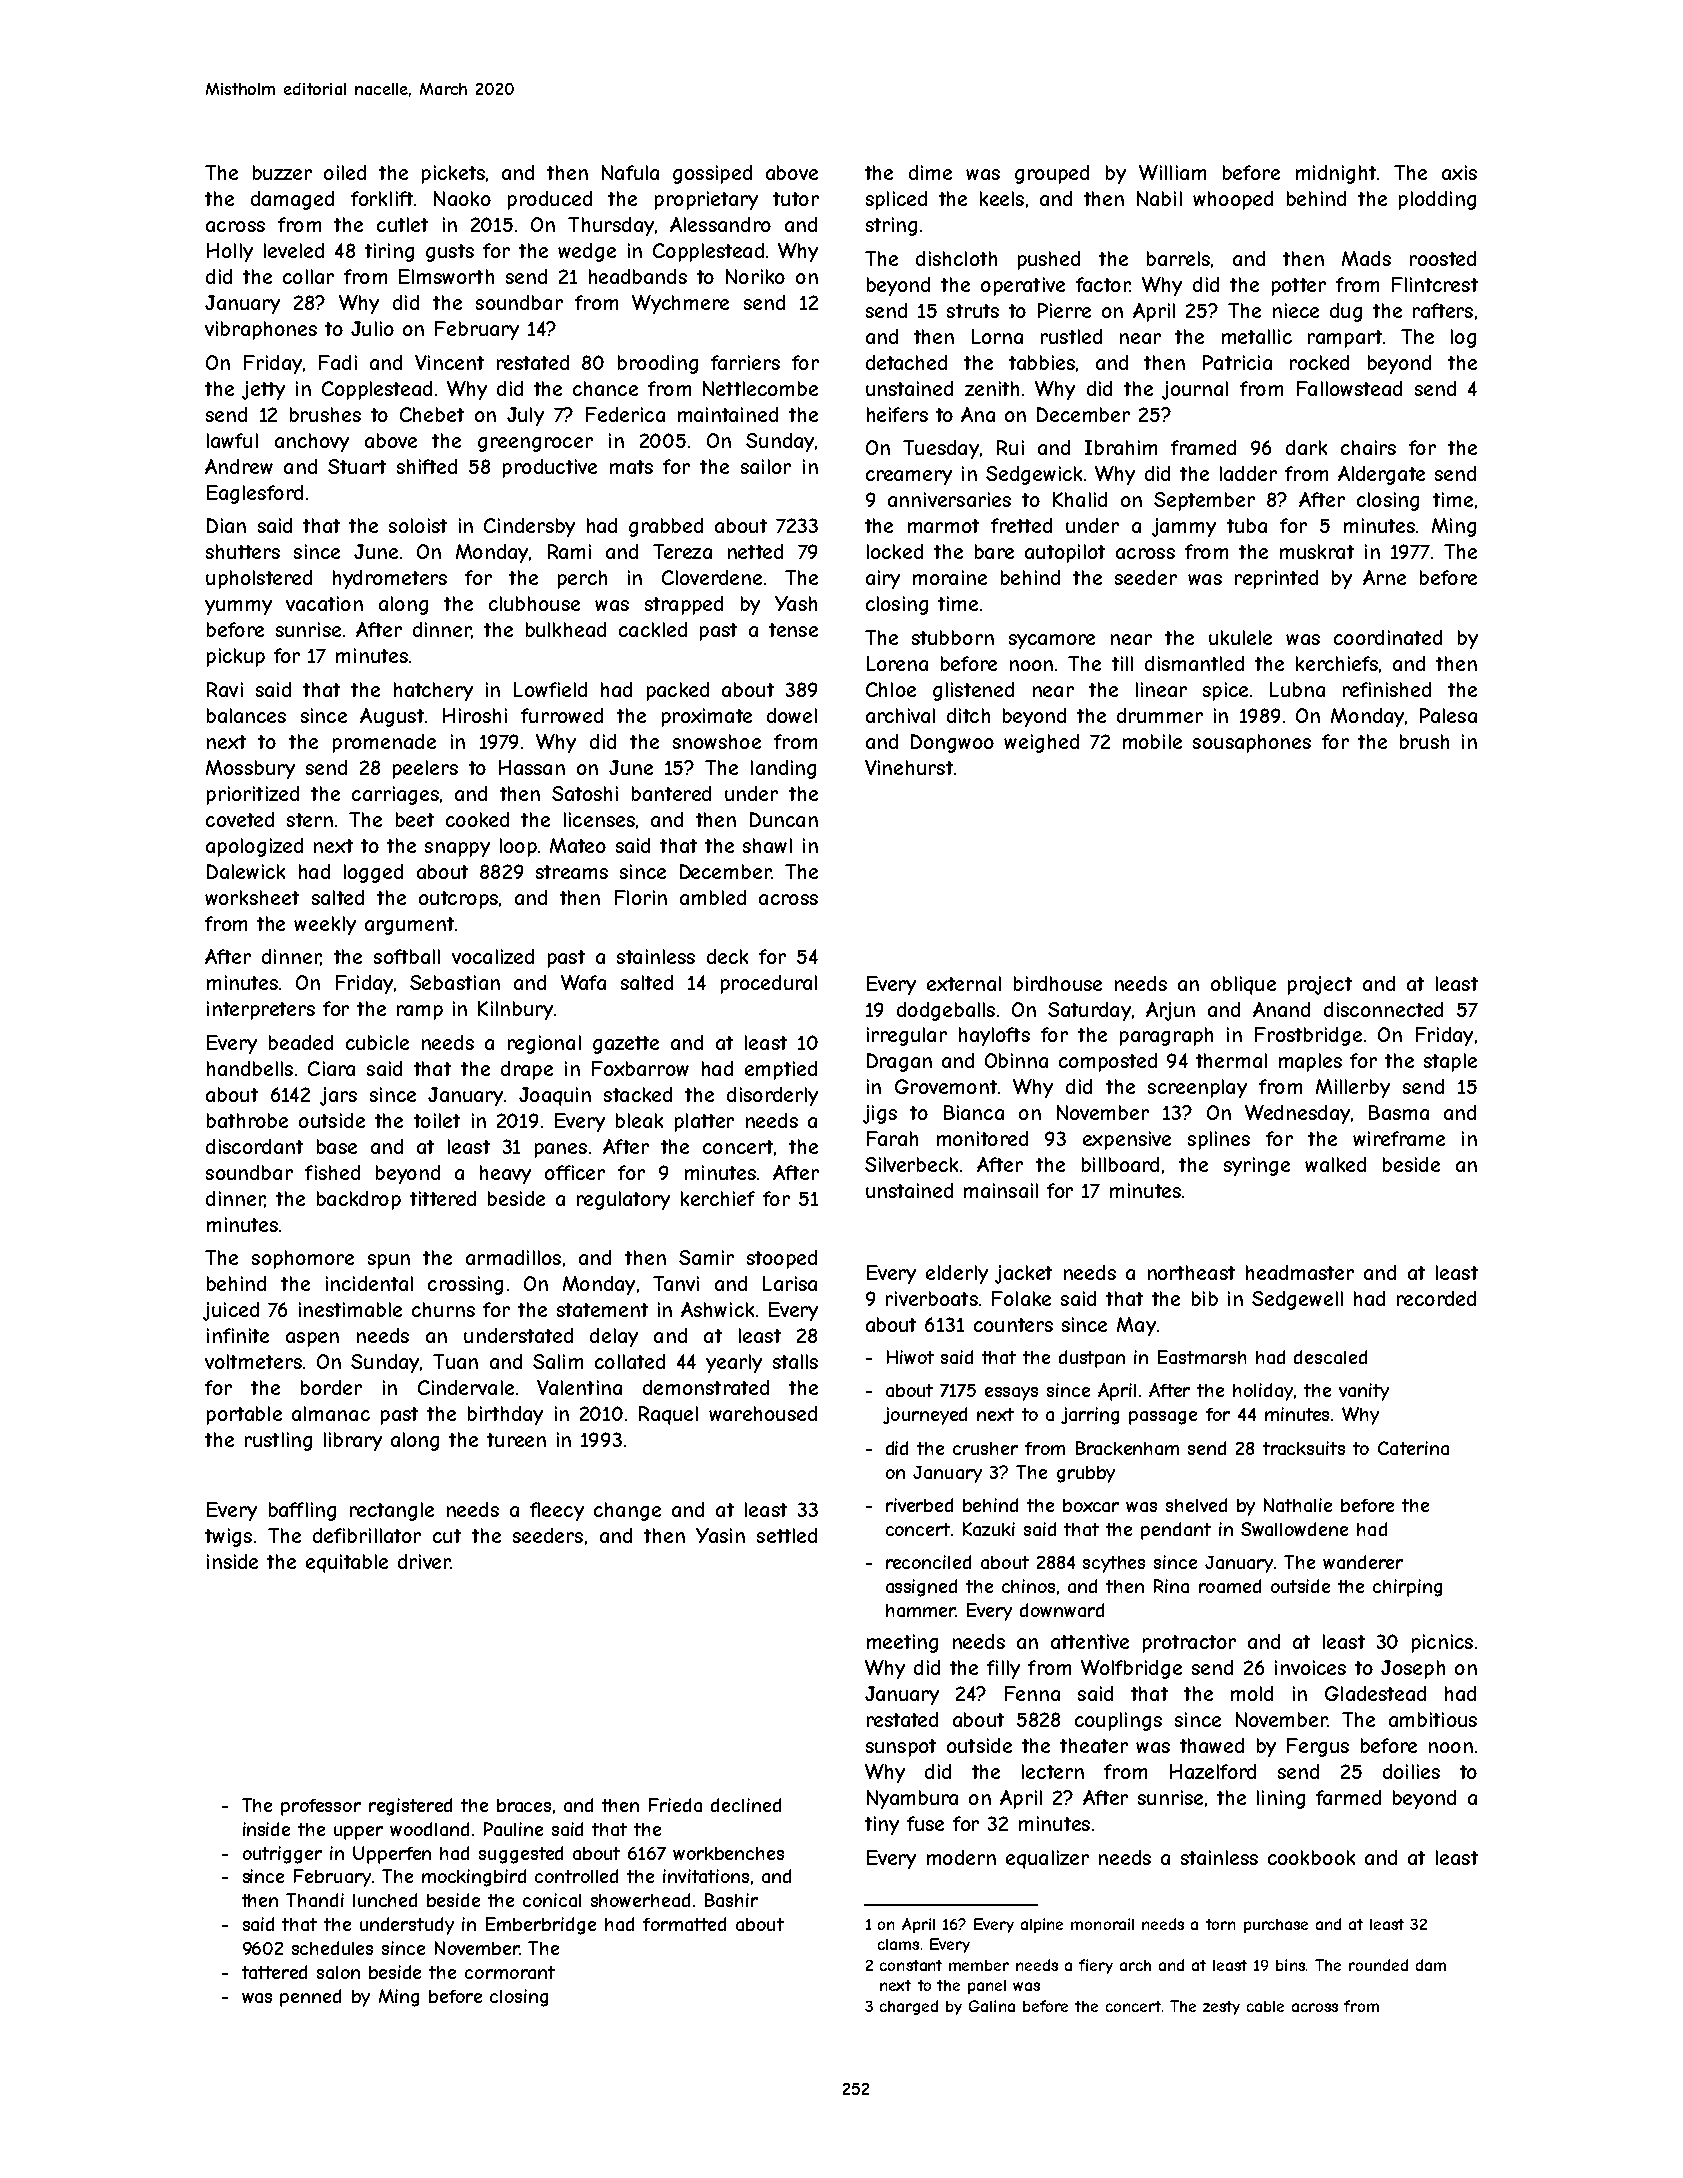 The height and width of the screenshot is (2178, 1683). Describe the element at coordinates (510, 1972) in the screenshot. I see `cormorant` at that location.
